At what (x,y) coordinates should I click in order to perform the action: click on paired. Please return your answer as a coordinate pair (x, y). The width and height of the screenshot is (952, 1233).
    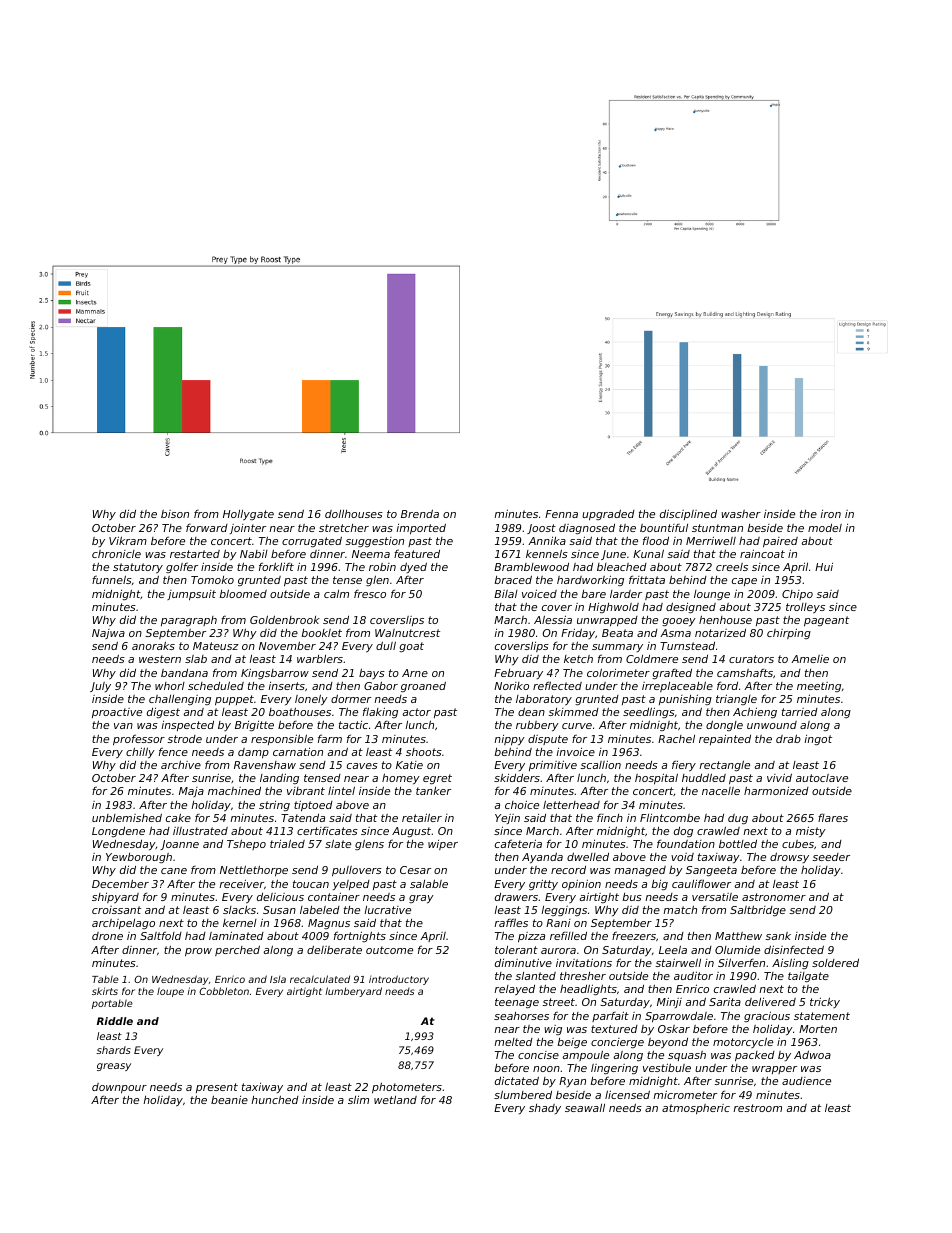
    Looking at the image, I should click on (780, 542).
